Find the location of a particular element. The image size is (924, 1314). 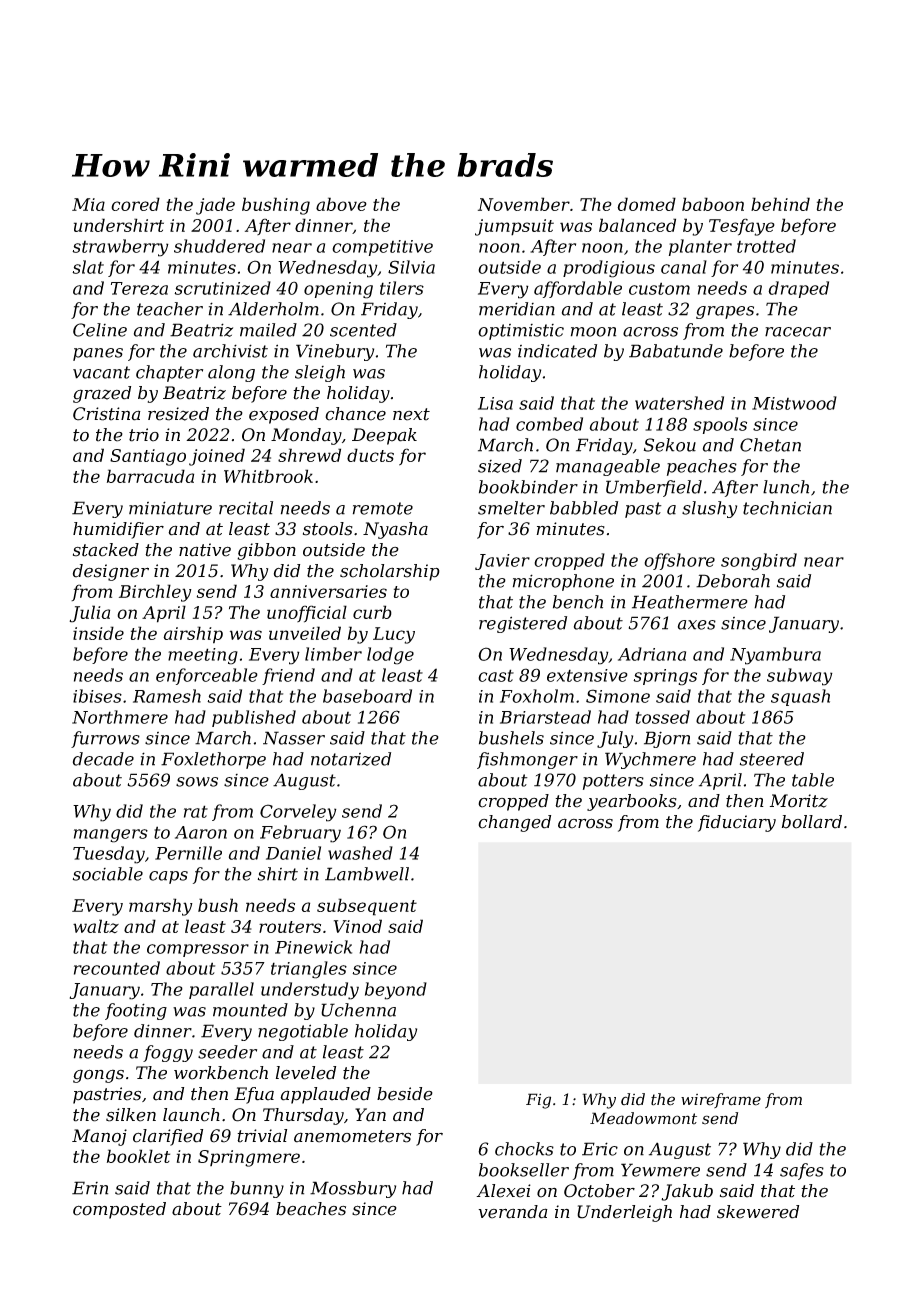

Mia is located at coordinates (88, 204).
